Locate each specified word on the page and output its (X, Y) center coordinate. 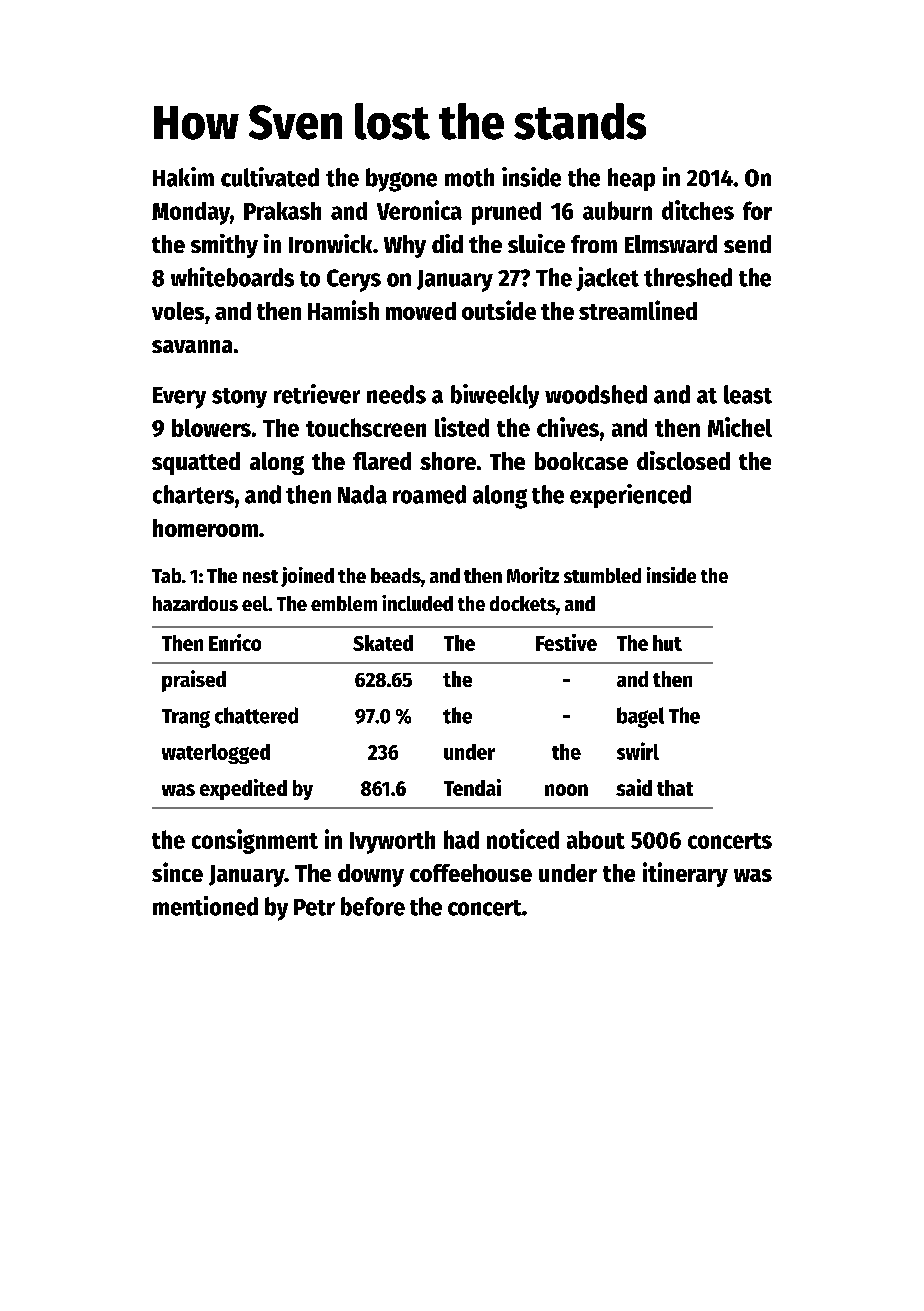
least (748, 394)
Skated (383, 643)
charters (193, 494)
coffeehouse (471, 873)
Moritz (533, 575)
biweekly (495, 396)
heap (631, 179)
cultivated (270, 177)
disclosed (683, 460)
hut (667, 643)
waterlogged (216, 754)
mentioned (205, 906)
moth (469, 177)
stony (239, 398)
